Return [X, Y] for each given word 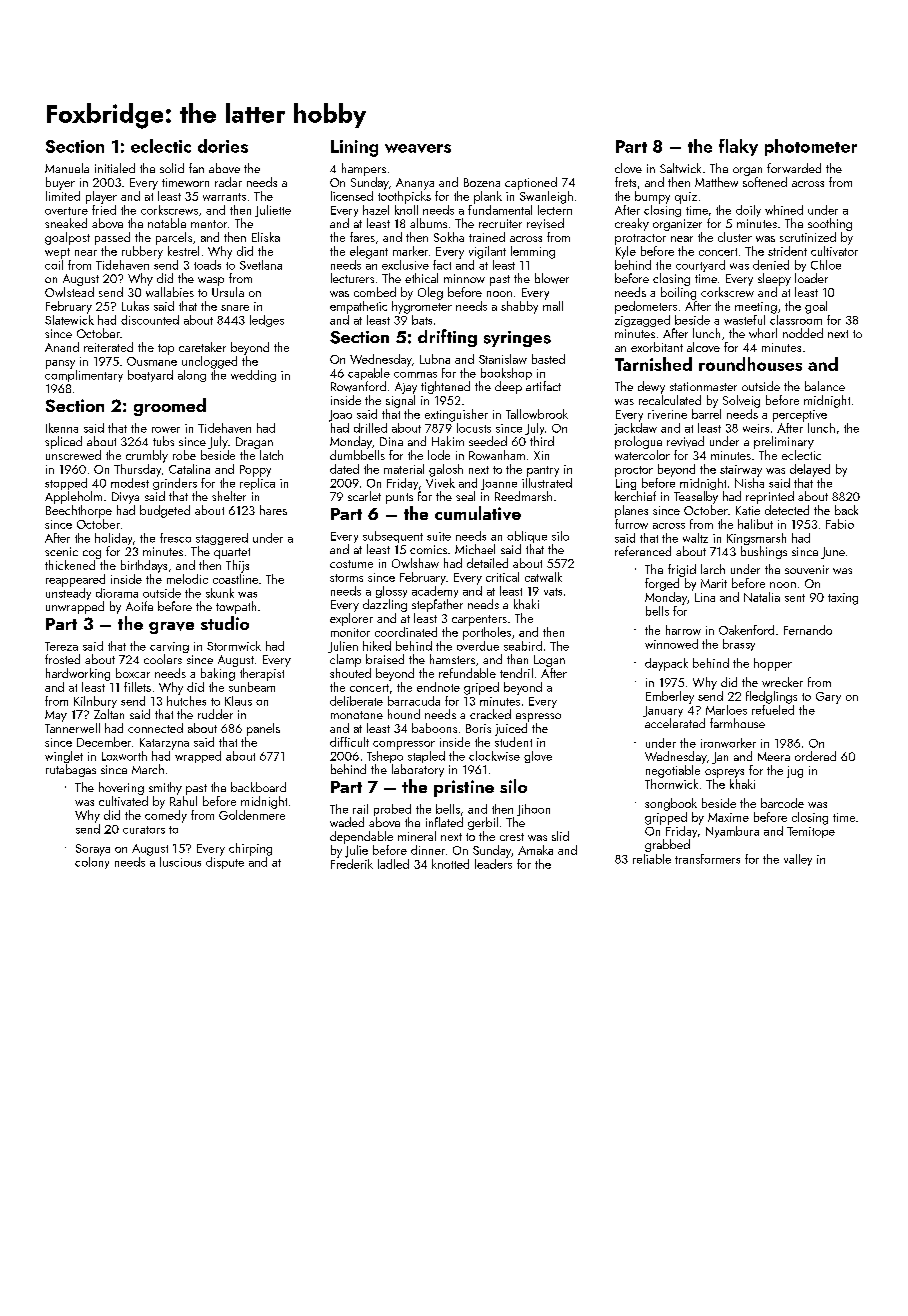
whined [784, 210]
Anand [62, 347]
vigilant [487, 252]
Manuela [67, 168]
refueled [773, 710]
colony [92, 863]
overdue [478, 646]
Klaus [238, 701]
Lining [354, 148]
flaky [738, 147]
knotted [450, 864]
